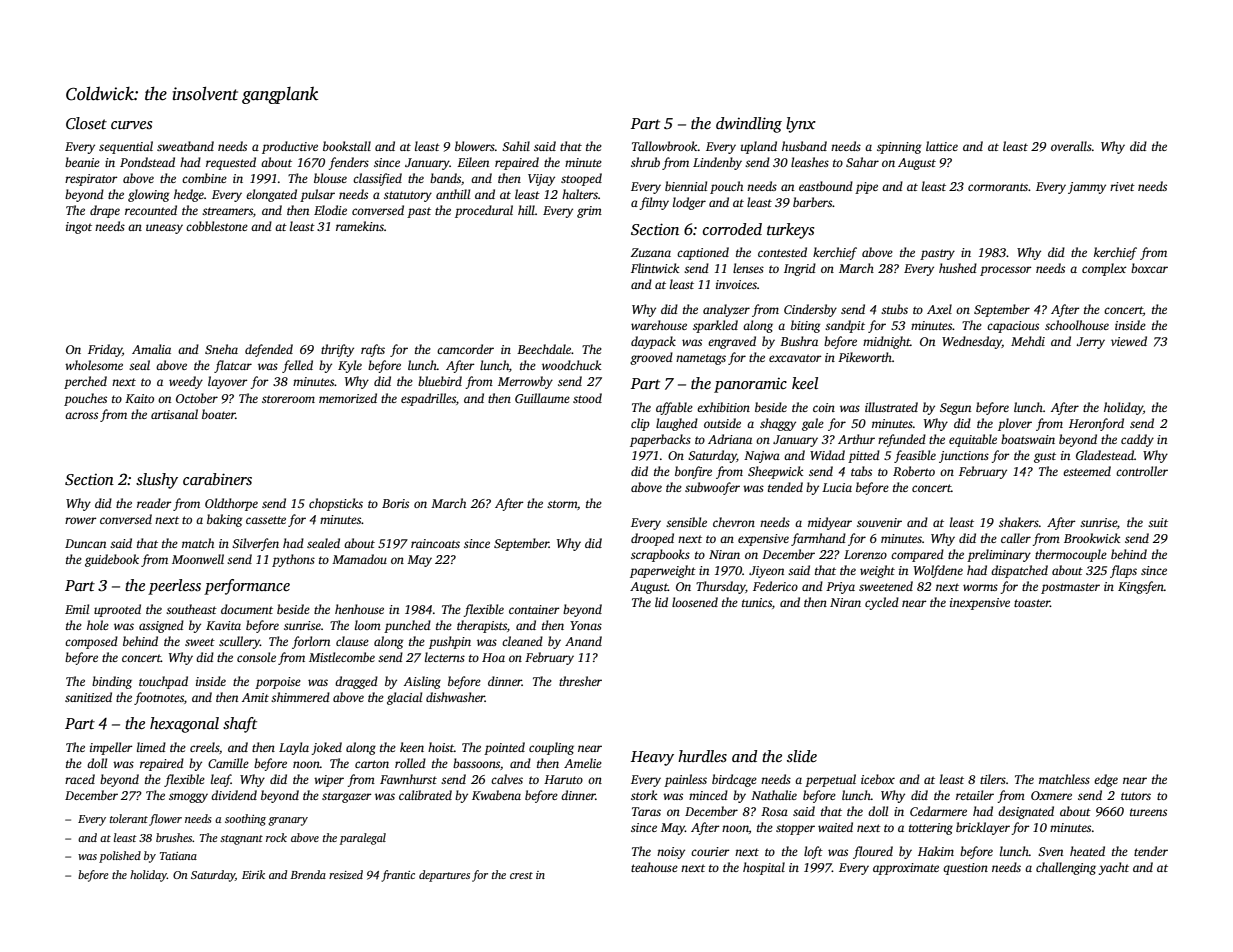  What do you see at coordinates (337, 350) in the screenshot?
I see `thrifty` at bounding box center [337, 350].
